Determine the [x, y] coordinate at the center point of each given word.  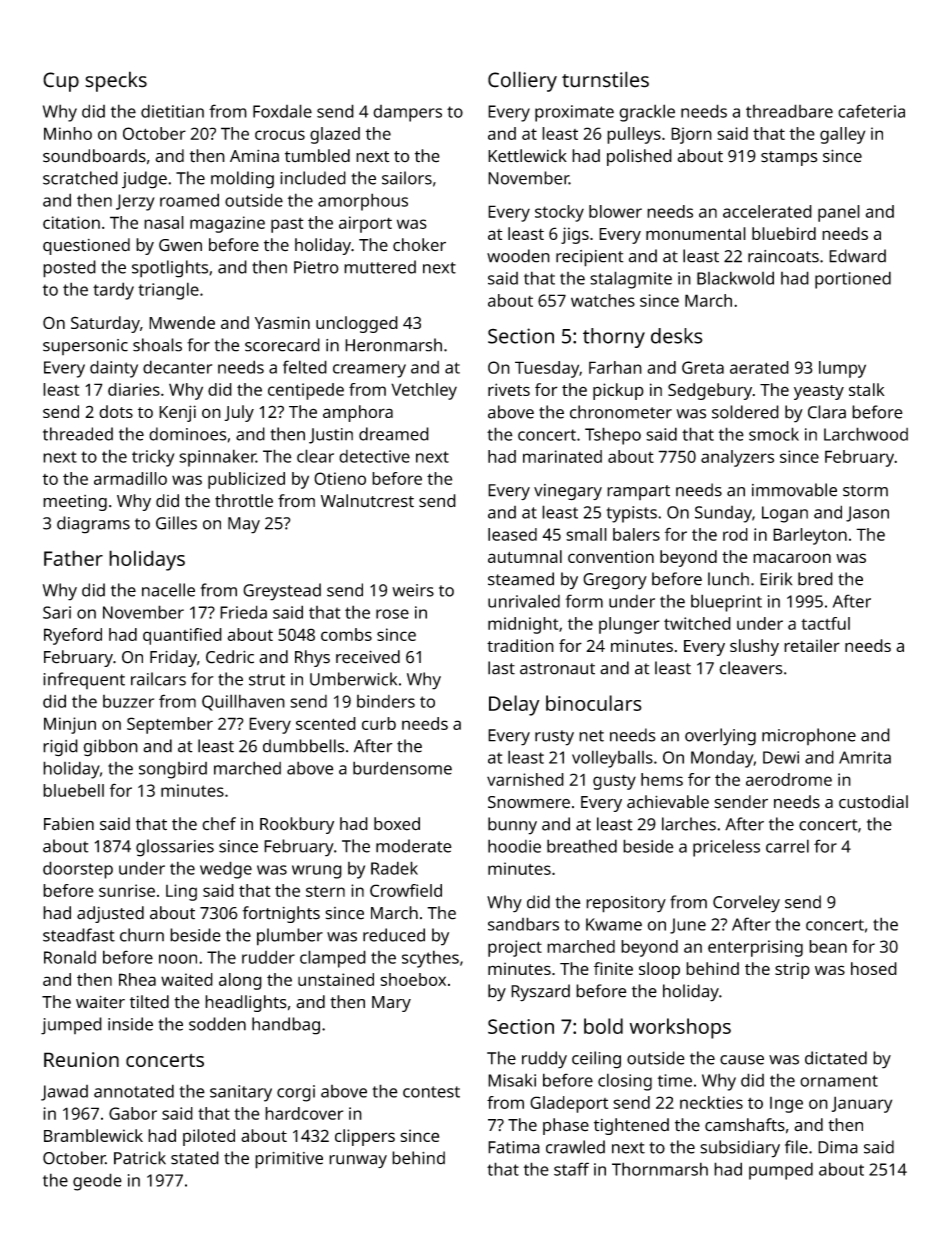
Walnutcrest [367, 501]
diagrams [93, 525]
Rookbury [297, 825]
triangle [168, 291]
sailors [407, 178]
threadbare [789, 111]
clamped [333, 959]
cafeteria [871, 111]
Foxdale [282, 111]
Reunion [81, 1059]
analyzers [737, 458]
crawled [575, 1147]
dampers [407, 113]
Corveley [746, 904]
